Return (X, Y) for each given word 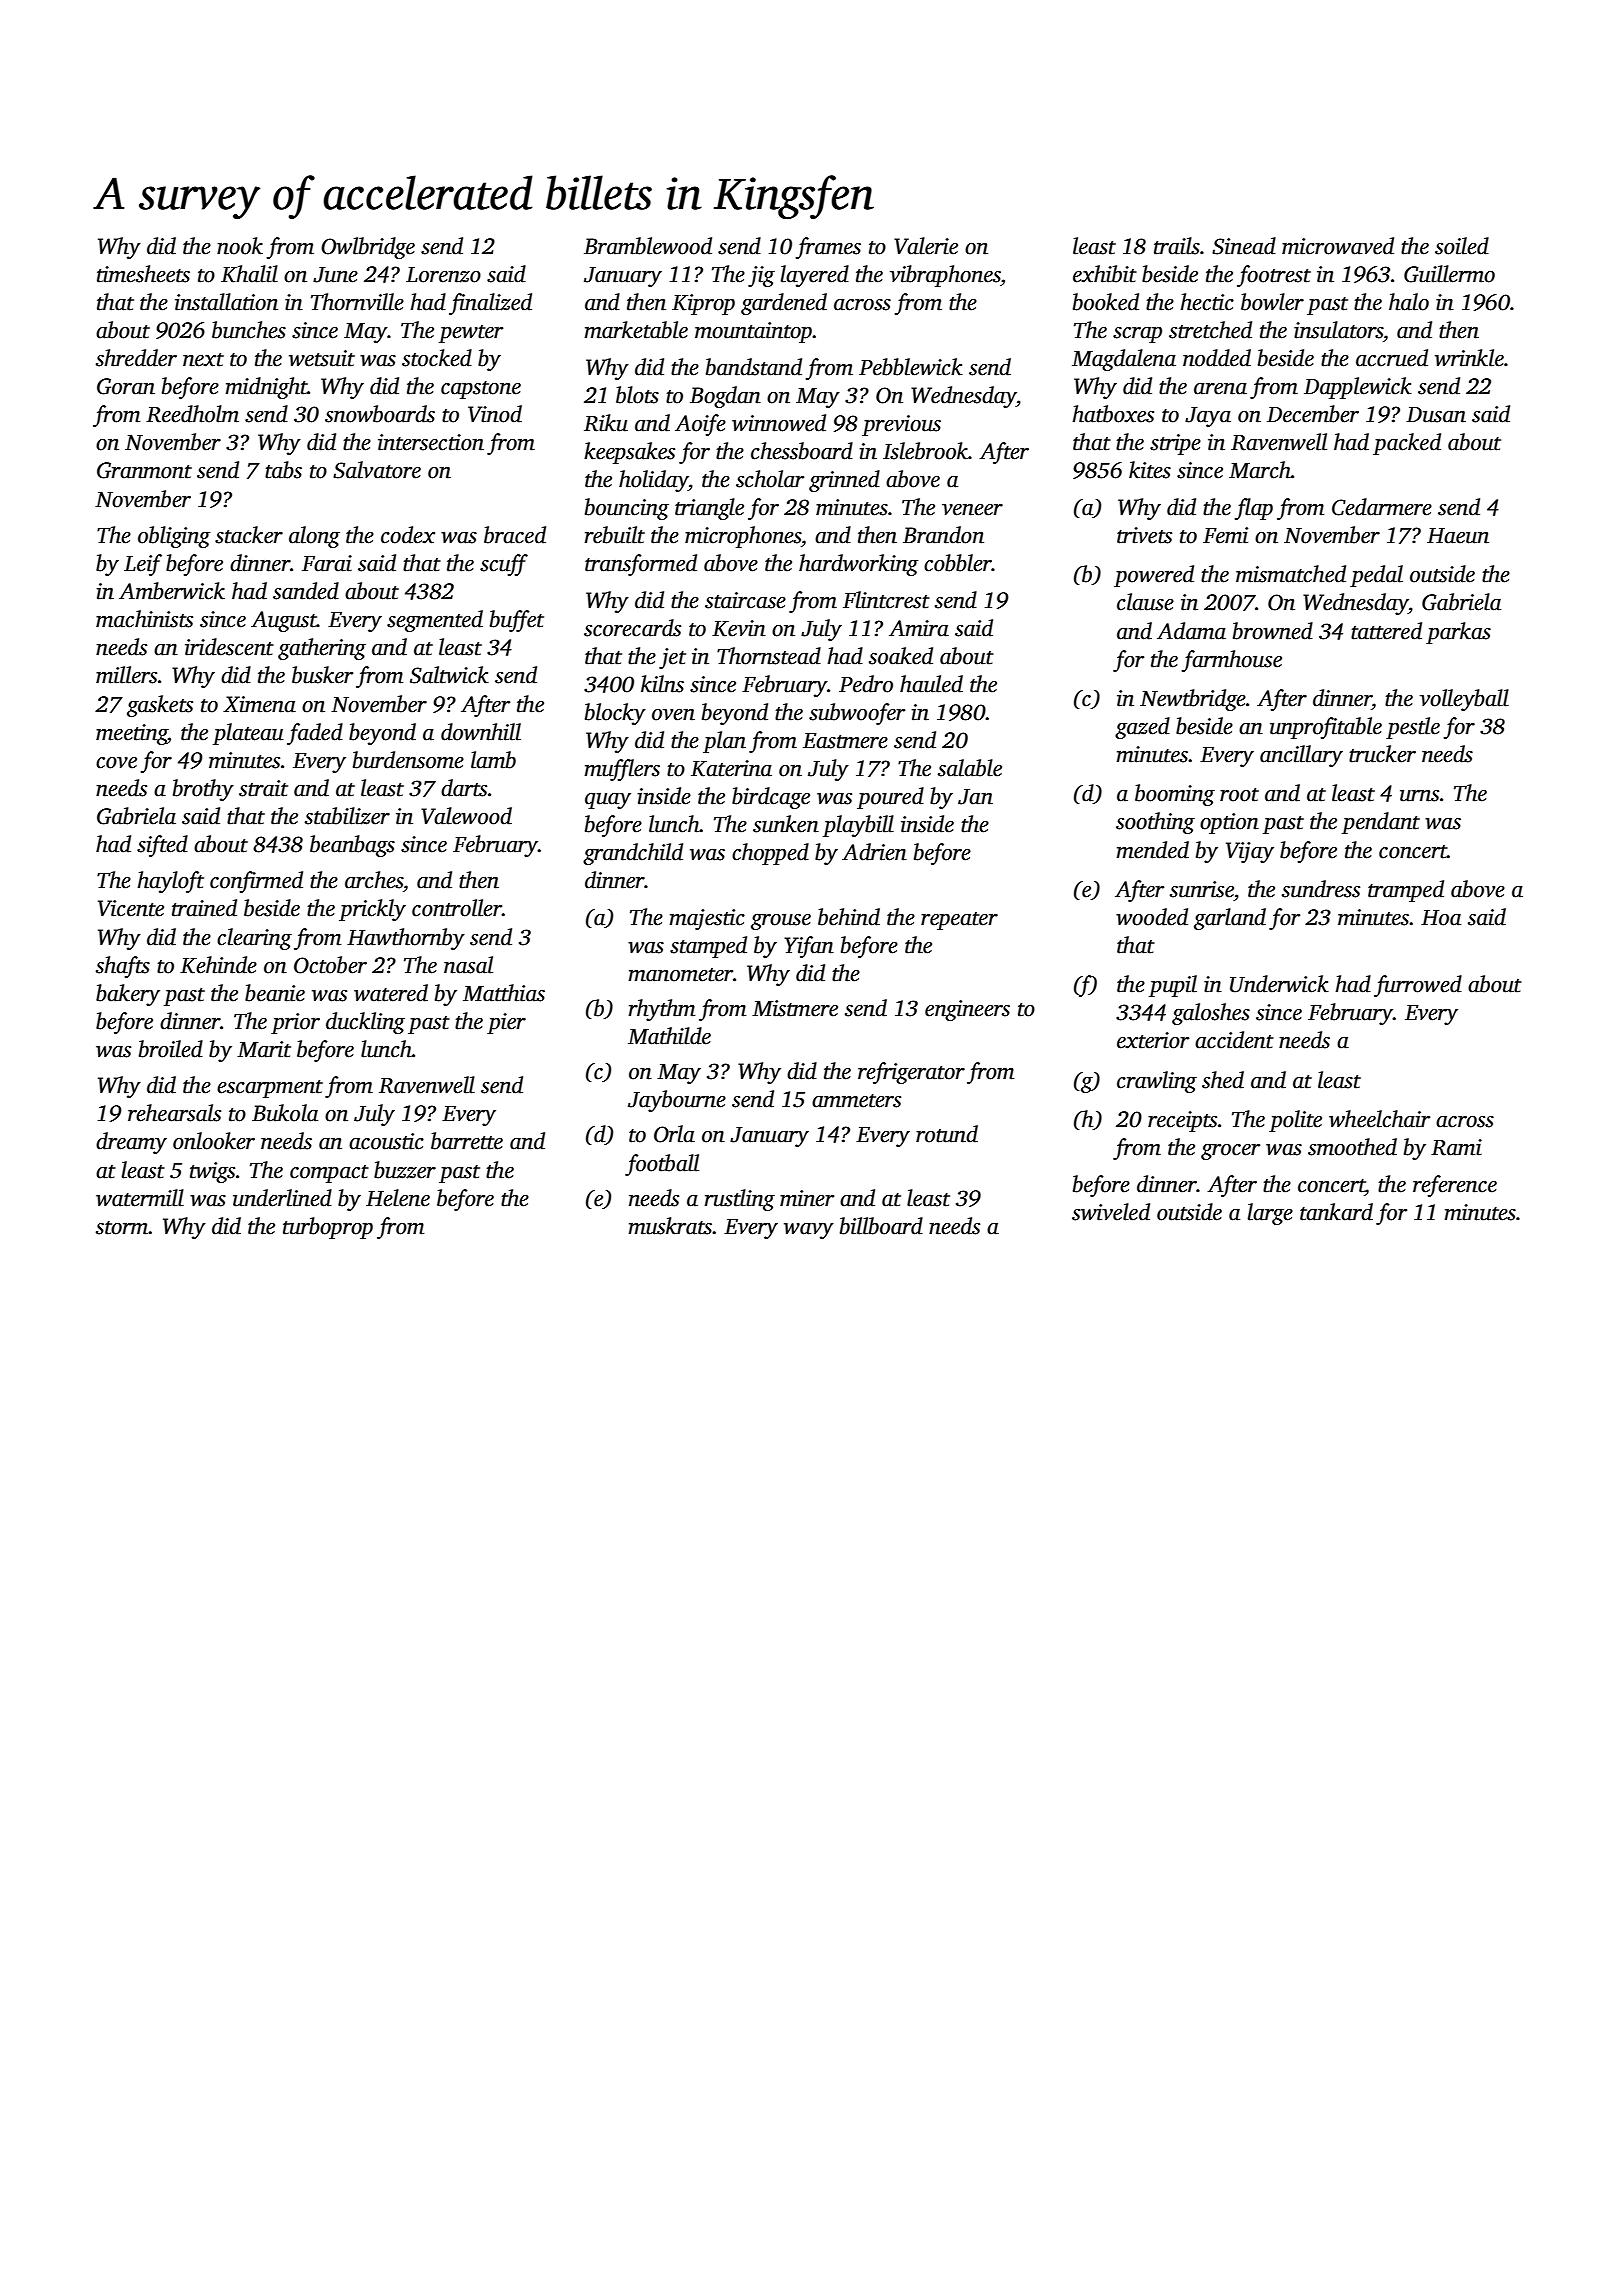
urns (1419, 796)
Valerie (926, 246)
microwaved (1338, 246)
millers (126, 675)
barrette (467, 1141)
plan (724, 742)
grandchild (633, 854)
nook (240, 246)
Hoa (1441, 918)
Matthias (504, 993)
